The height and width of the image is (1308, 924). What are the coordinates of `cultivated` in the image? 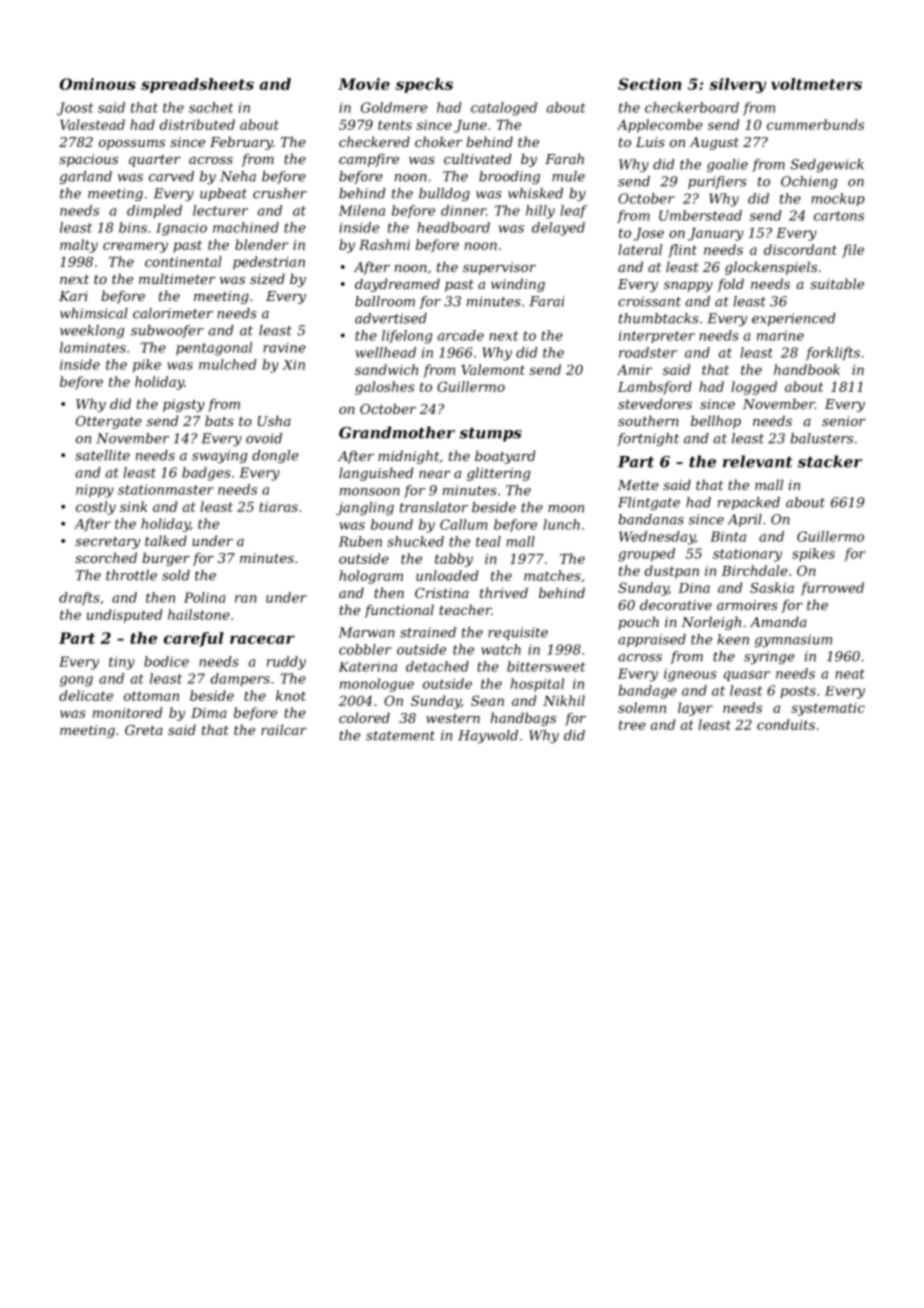 It's located at (477, 158).
